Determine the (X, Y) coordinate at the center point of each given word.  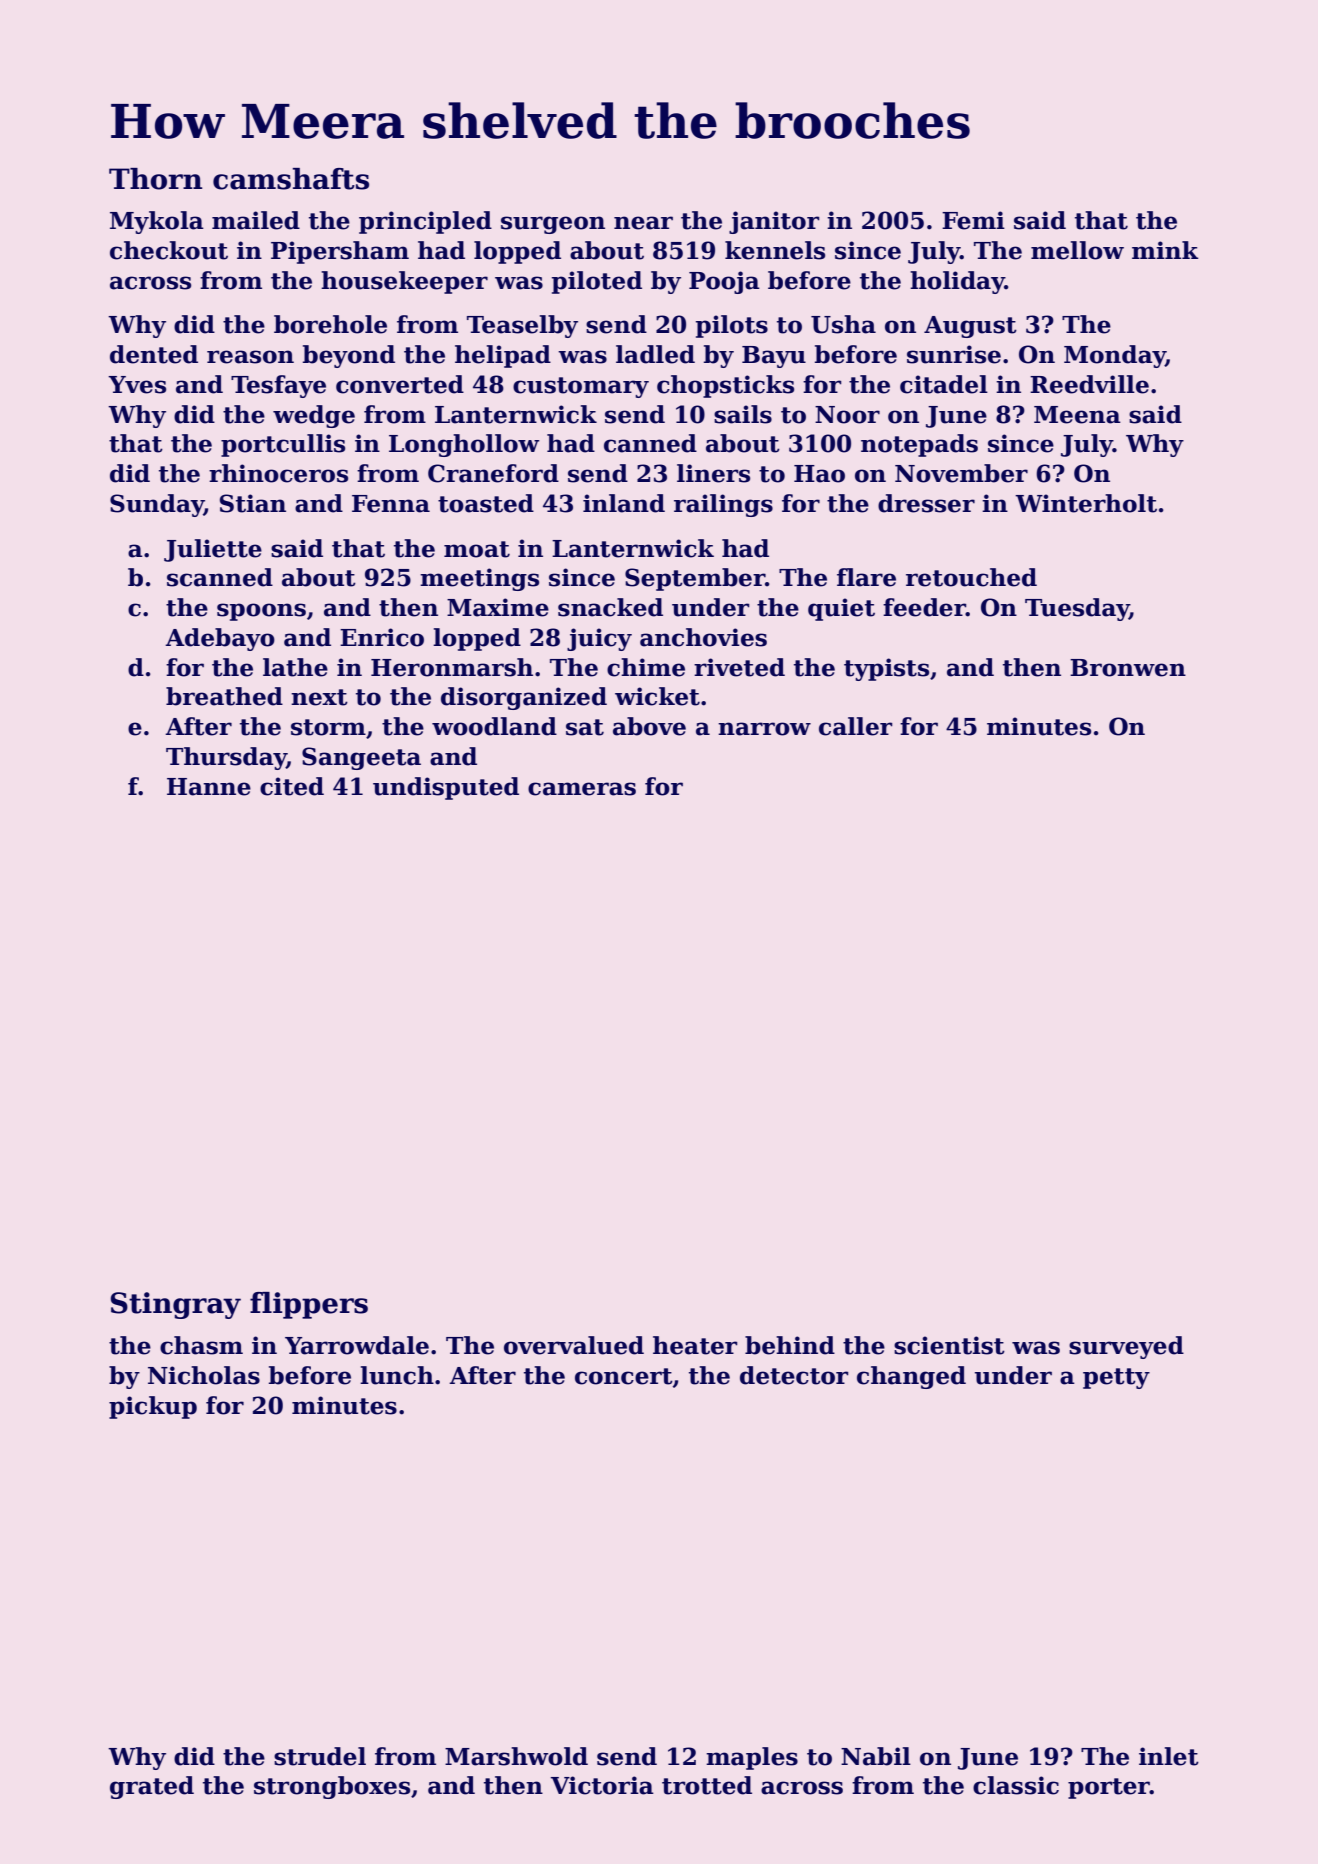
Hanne (209, 787)
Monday (1115, 356)
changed (911, 1377)
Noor (847, 415)
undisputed (446, 788)
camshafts (291, 179)
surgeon (553, 225)
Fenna (391, 504)
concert (624, 1376)
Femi (973, 220)
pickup (153, 1407)
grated (152, 1787)
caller (856, 726)
